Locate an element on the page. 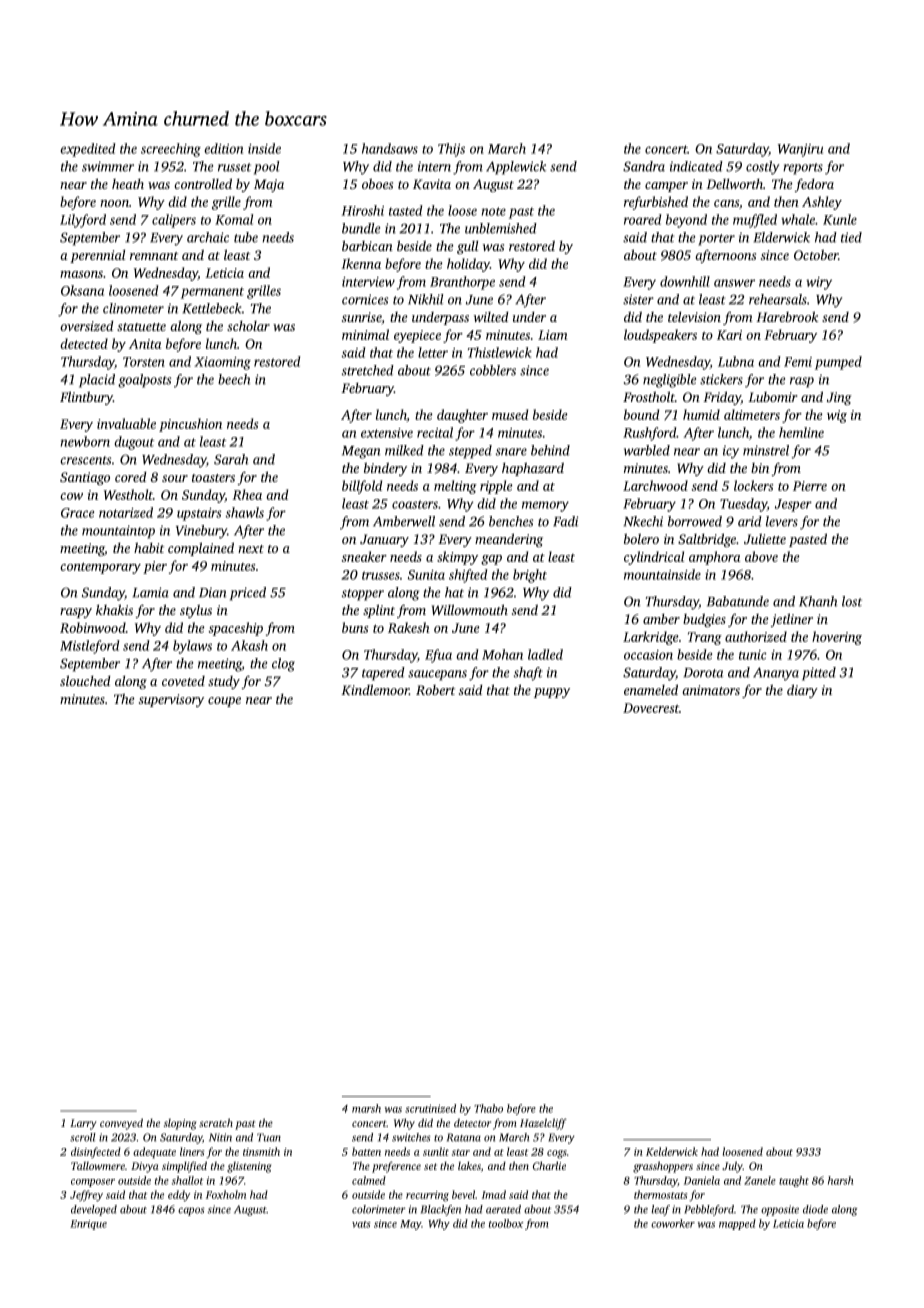 This image has width=924, height=1308. puppy is located at coordinates (552, 693).
